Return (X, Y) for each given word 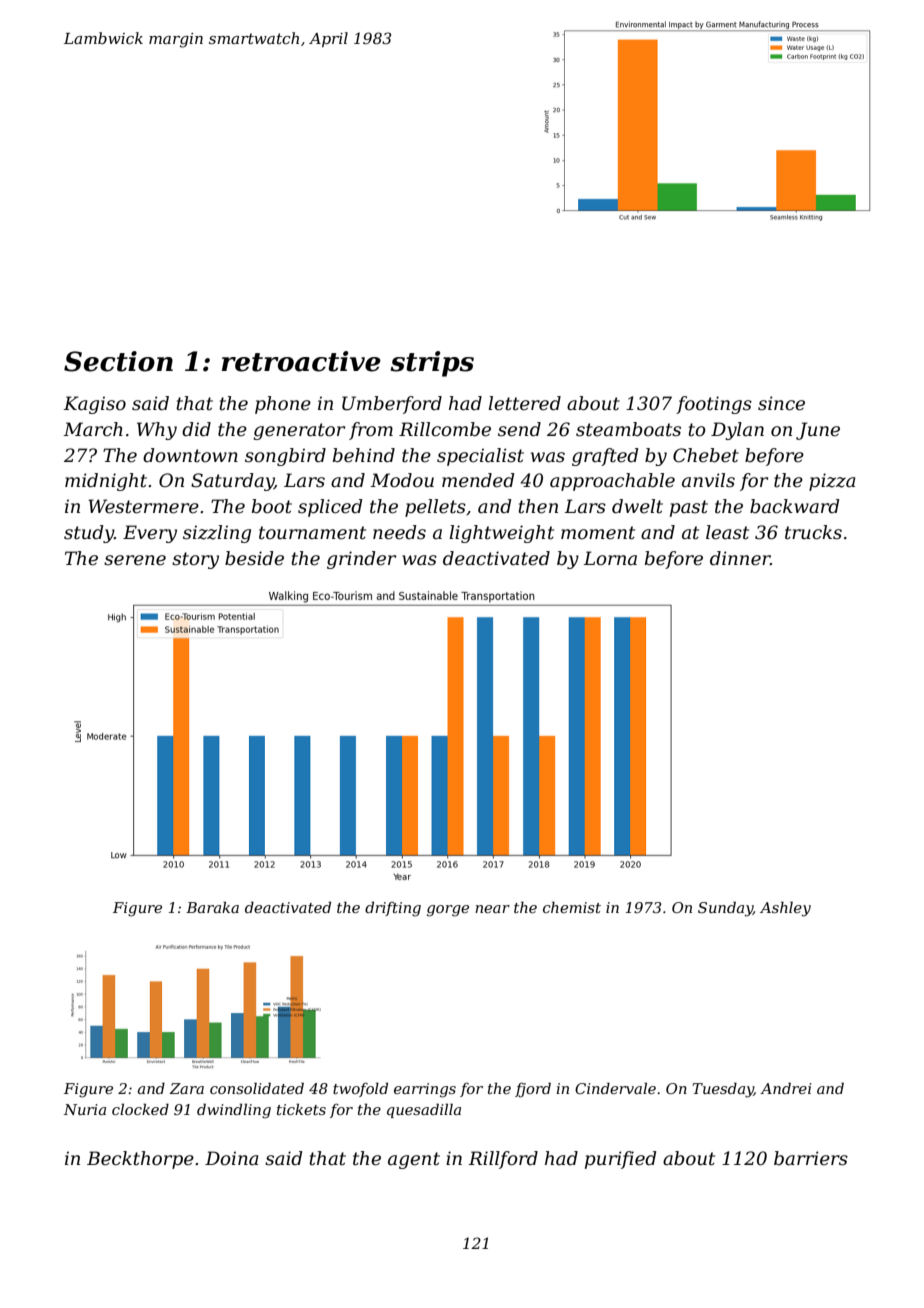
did (196, 429)
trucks (813, 532)
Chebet (706, 455)
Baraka (212, 907)
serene (135, 560)
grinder (361, 560)
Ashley (785, 909)
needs (399, 532)
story (195, 560)
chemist (572, 907)
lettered (524, 403)
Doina (231, 1158)
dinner (740, 558)
